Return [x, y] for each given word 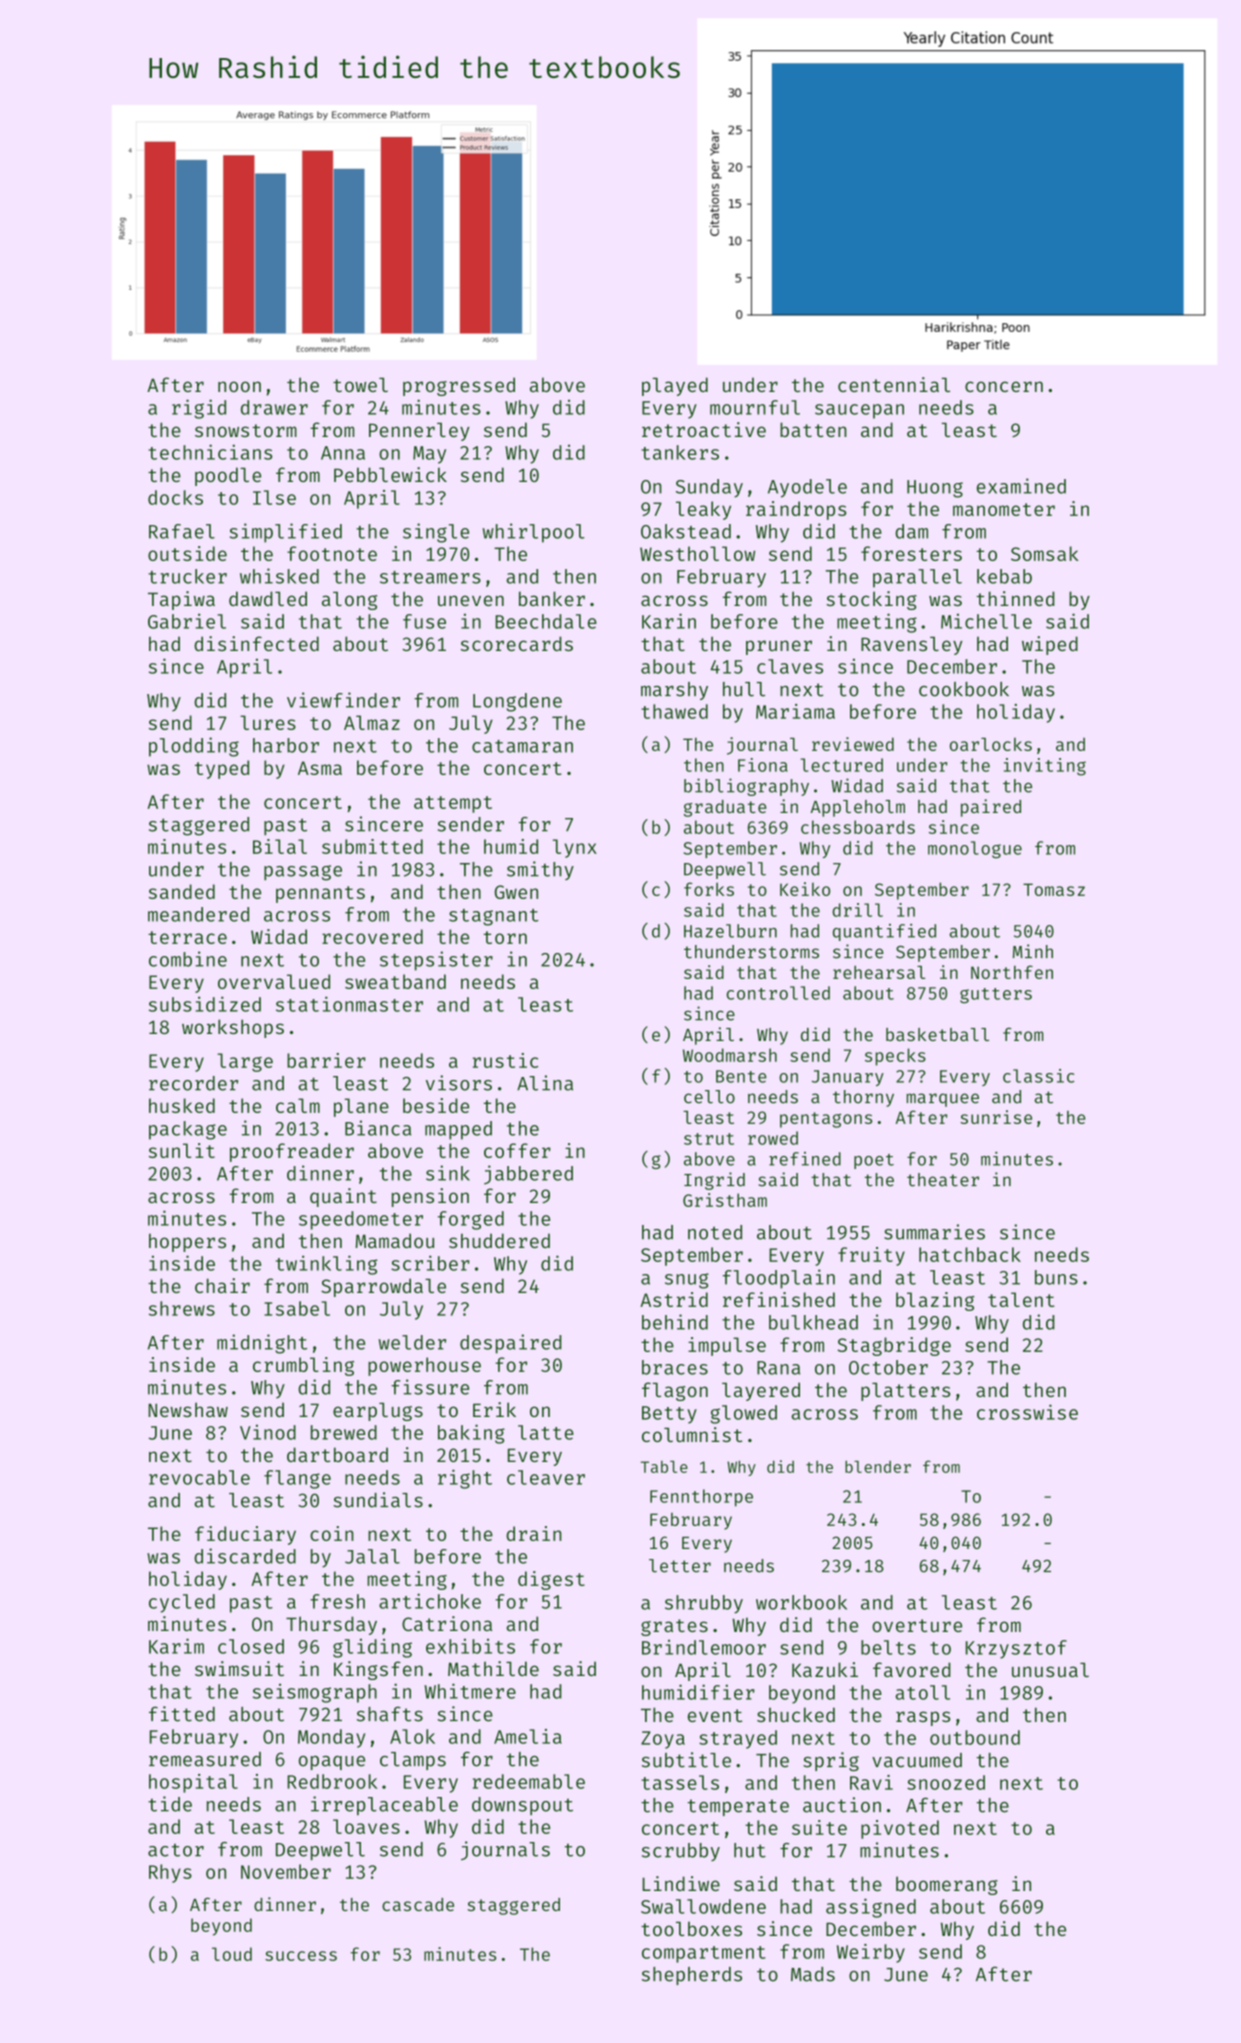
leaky [703, 510]
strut [709, 1139]
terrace [187, 937]
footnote [332, 553]
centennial [894, 384]
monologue [975, 849]
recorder [193, 1083]
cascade [418, 1904]
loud [232, 1954]
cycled [182, 1603]
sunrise [996, 1117]
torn [505, 937]
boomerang [947, 1885]
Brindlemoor [704, 1647]
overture [917, 1625]
